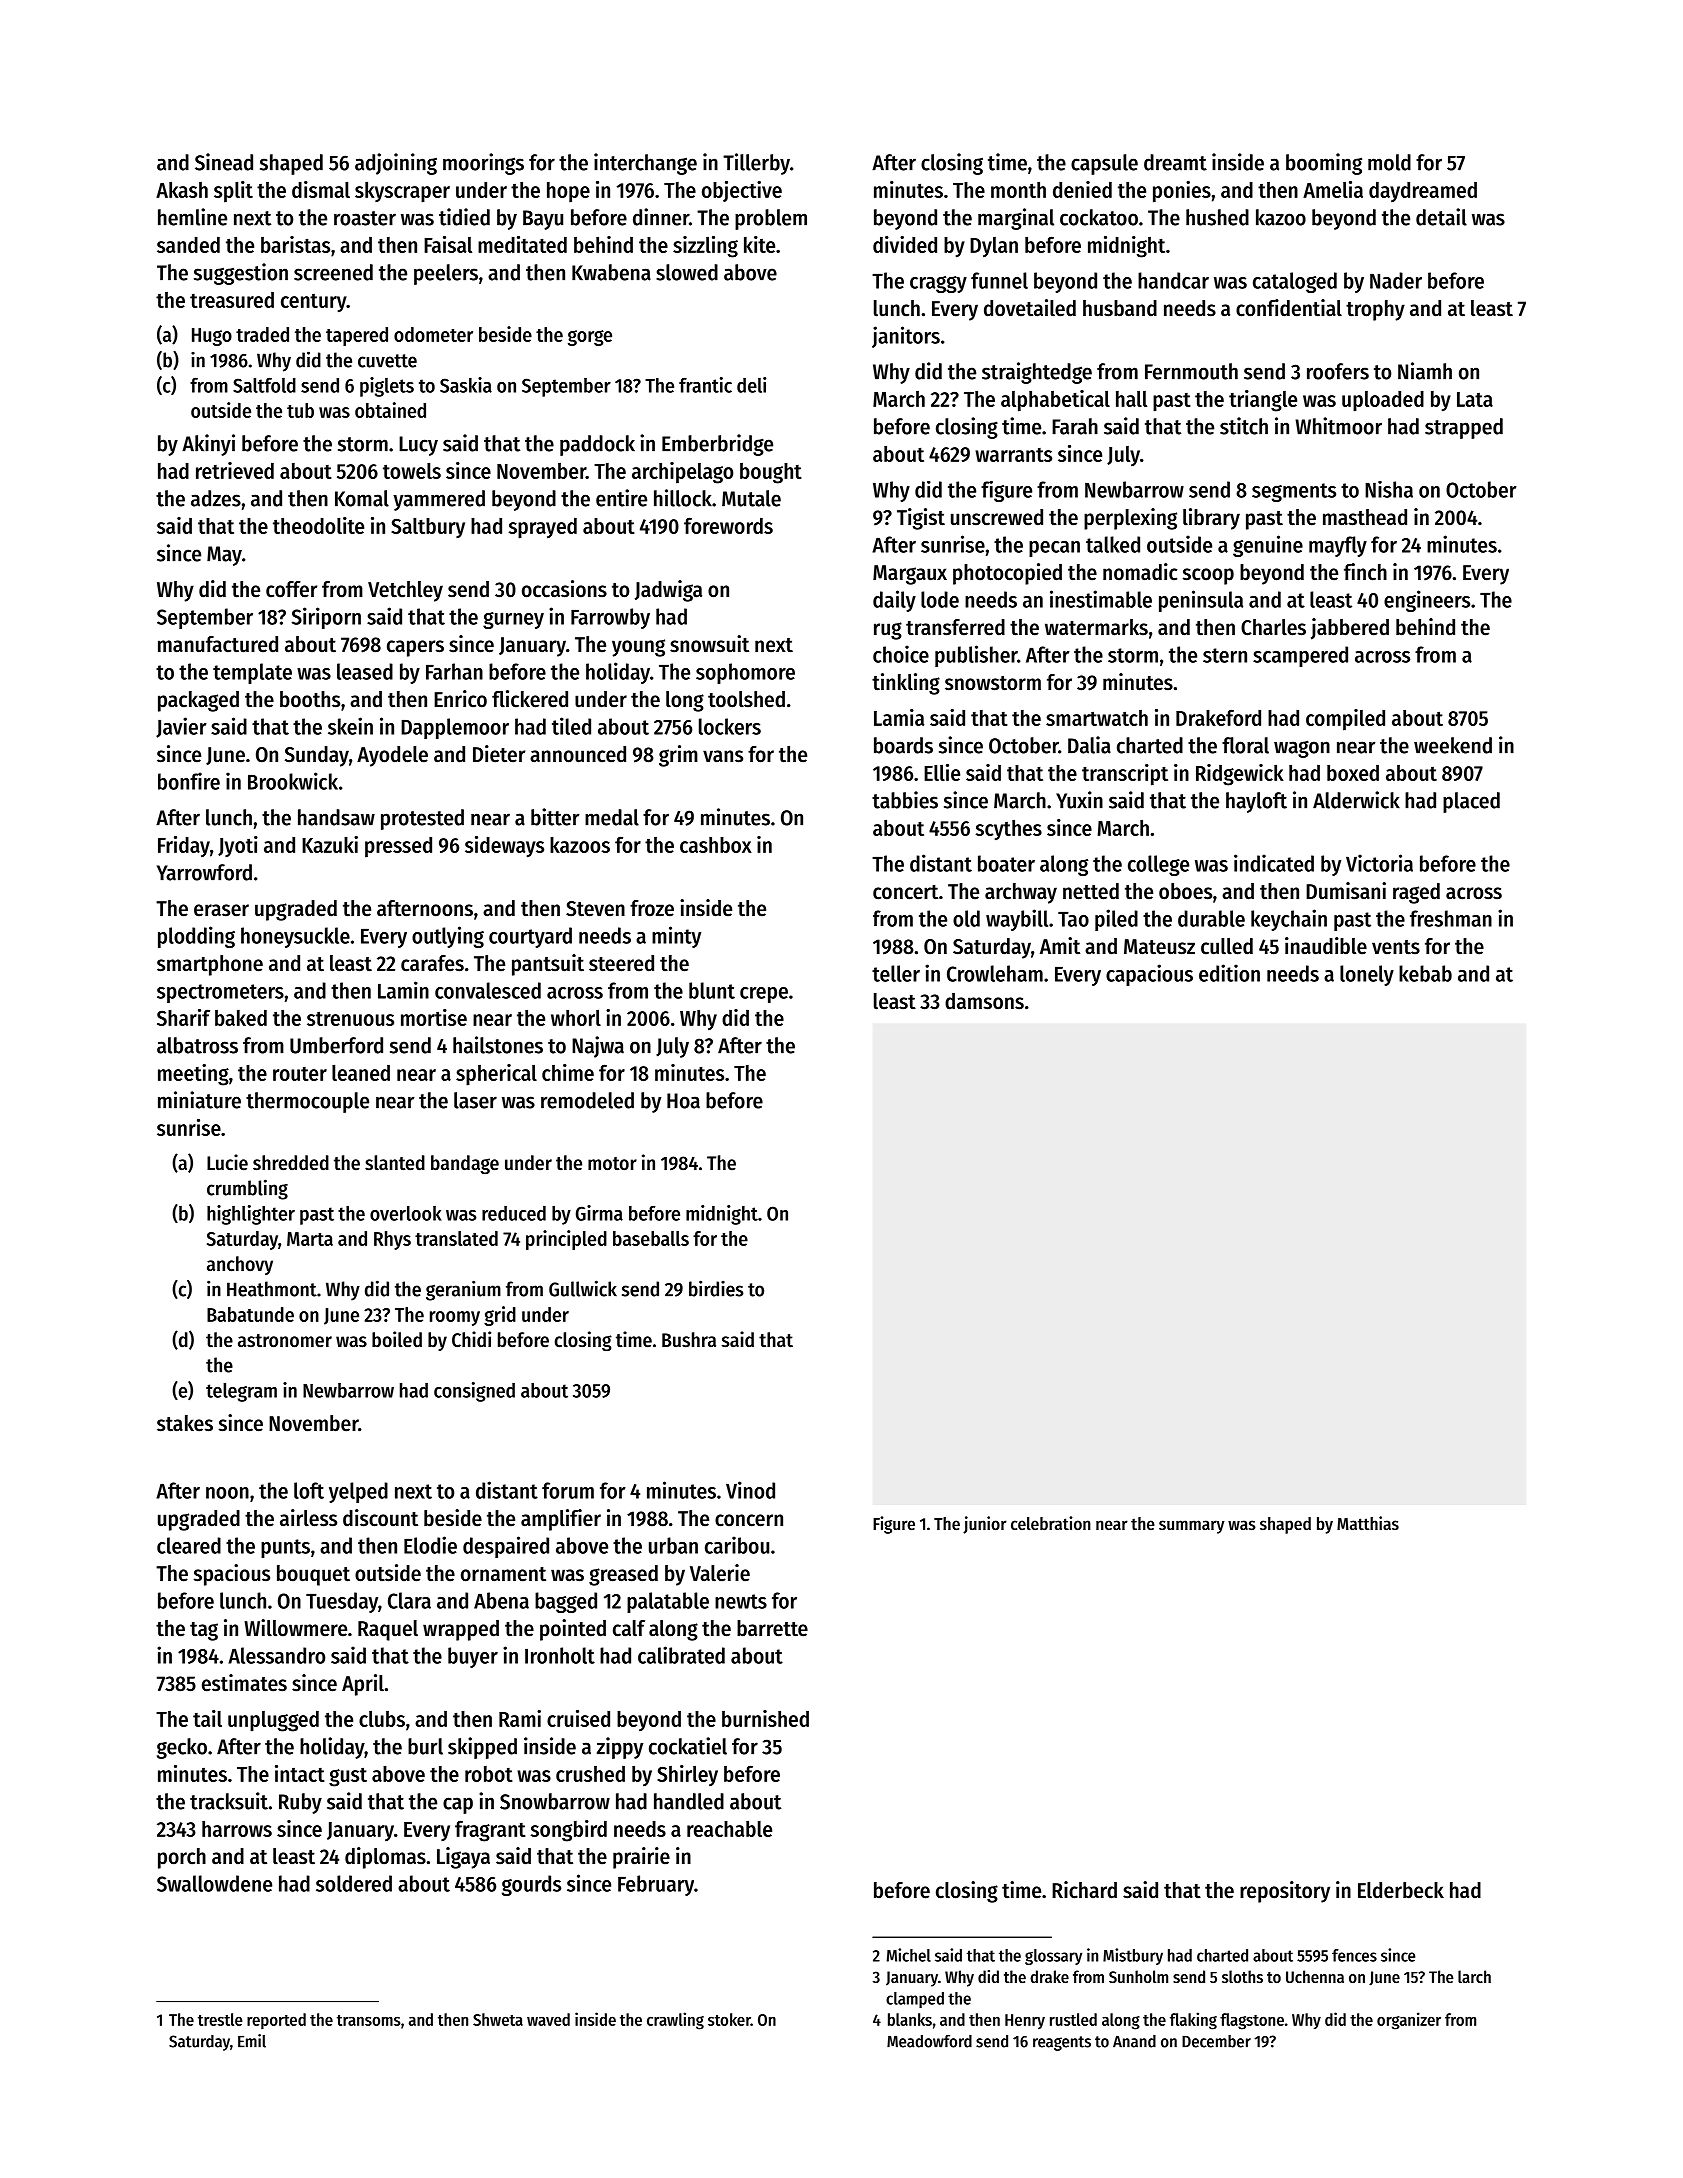 Image resolution: width=1683 pixels, height=2178 pixels. I want to click on Matthias, so click(1368, 1523).
